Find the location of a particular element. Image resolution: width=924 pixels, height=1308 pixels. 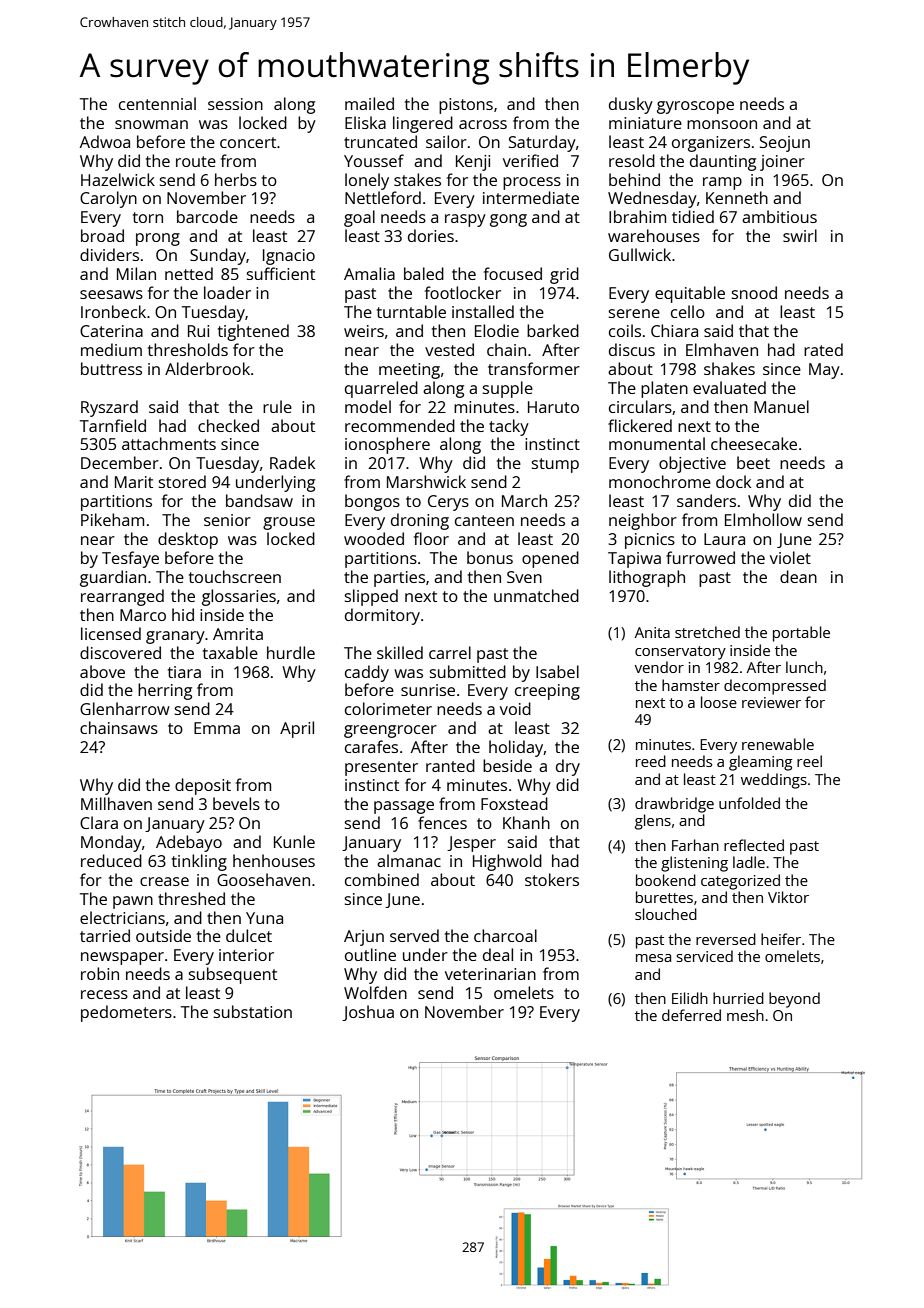

Eliska is located at coordinates (365, 122).
